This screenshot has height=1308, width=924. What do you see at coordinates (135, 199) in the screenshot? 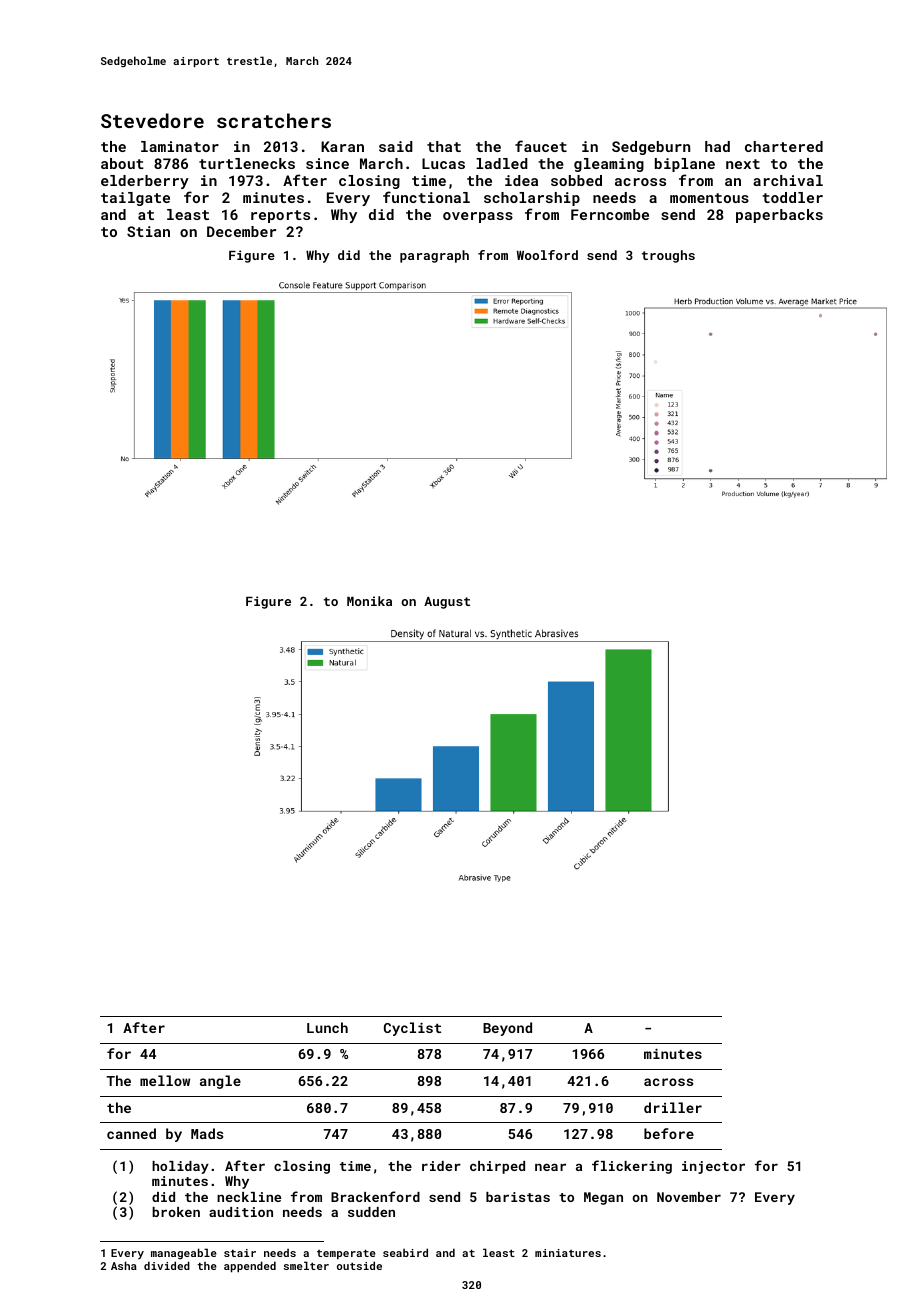
I see `tailgate` at bounding box center [135, 199].
